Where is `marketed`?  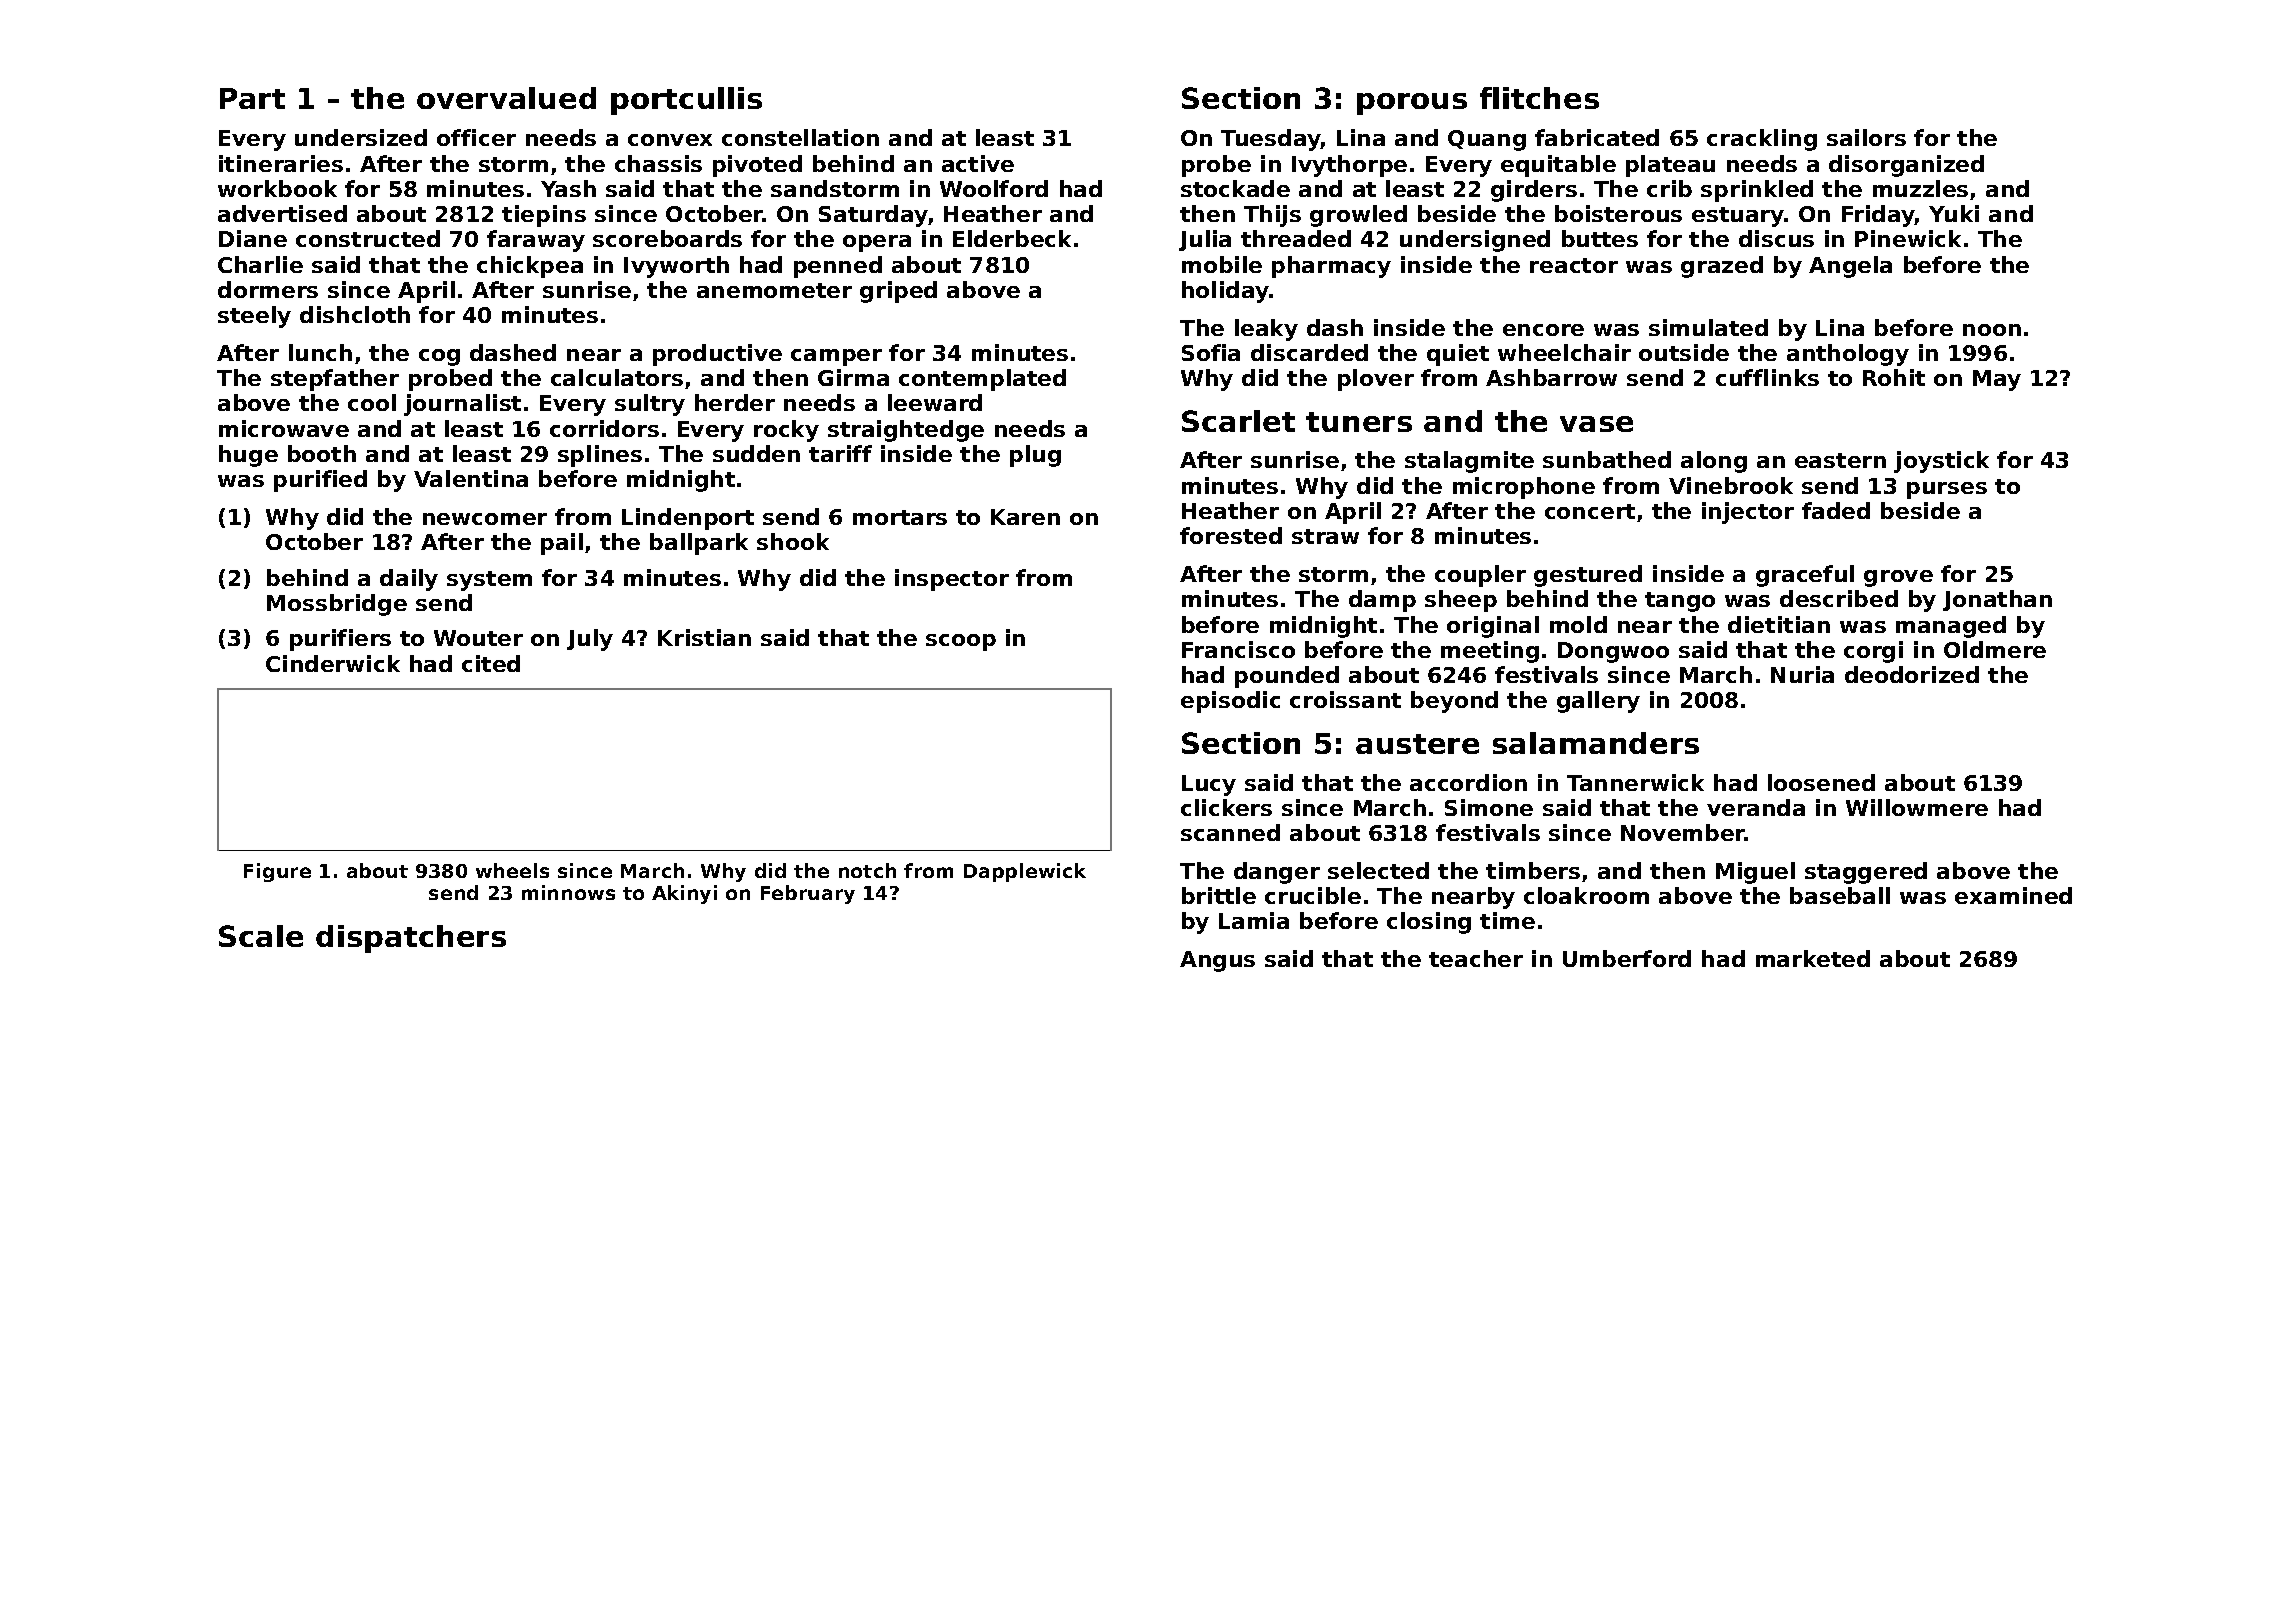
marketed is located at coordinates (1813, 958).
